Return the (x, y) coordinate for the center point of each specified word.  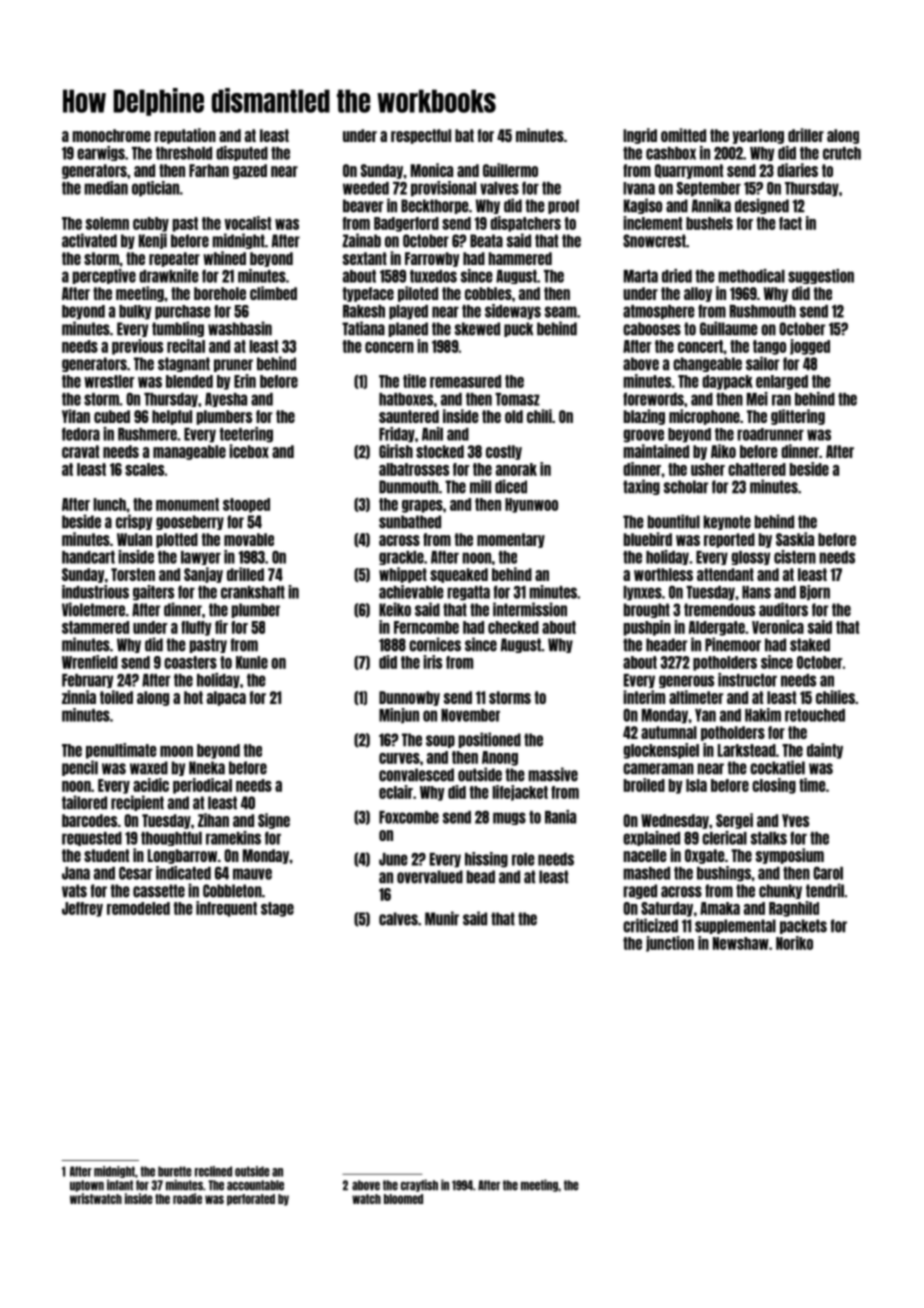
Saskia (795, 539)
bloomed (403, 1199)
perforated (251, 1200)
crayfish (419, 1185)
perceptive (104, 276)
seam (561, 312)
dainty (825, 751)
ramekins (233, 838)
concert (700, 346)
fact (790, 223)
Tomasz (517, 399)
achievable (411, 592)
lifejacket (520, 793)
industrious (95, 592)
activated (89, 240)
